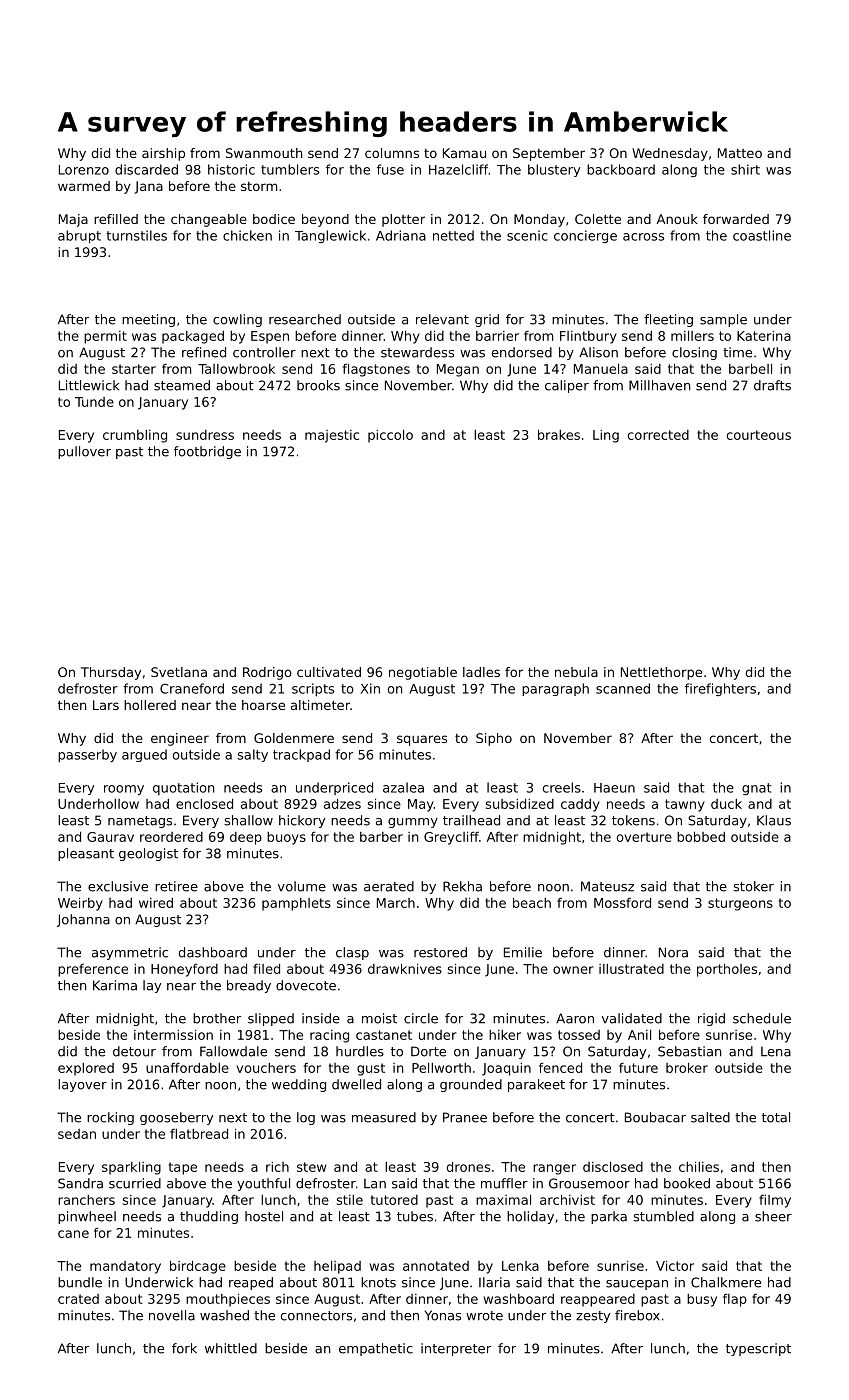 This page has width=849, height=1400. I want to click on firefighters, so click(720, 689).
